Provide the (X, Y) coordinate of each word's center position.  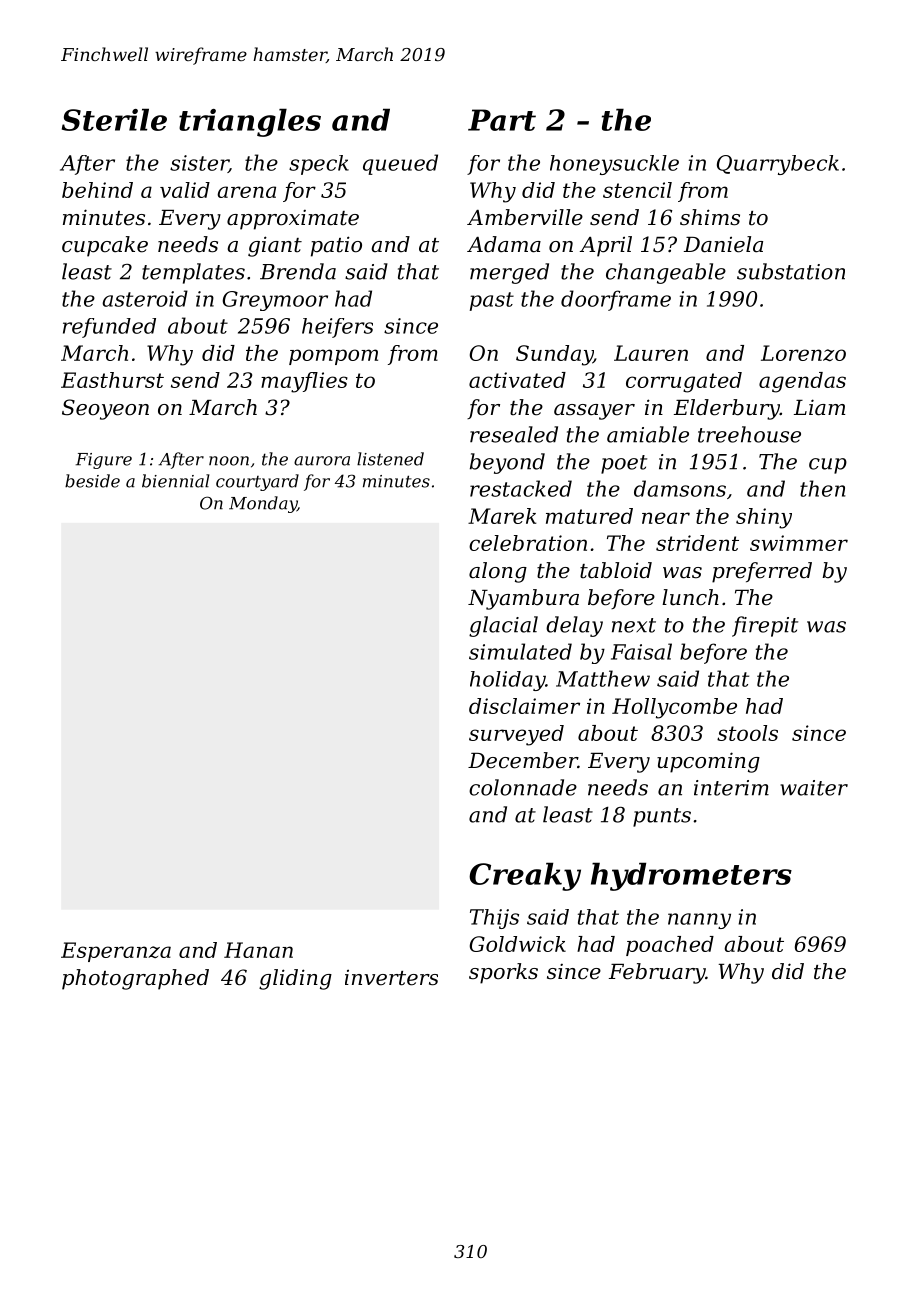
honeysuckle (614, 165)
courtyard (257, 482)
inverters (391, 977)
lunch (690, 597)
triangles (250, 122)
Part (502, 120)
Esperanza (116, 952)
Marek (502, 516)
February (657, 973)
